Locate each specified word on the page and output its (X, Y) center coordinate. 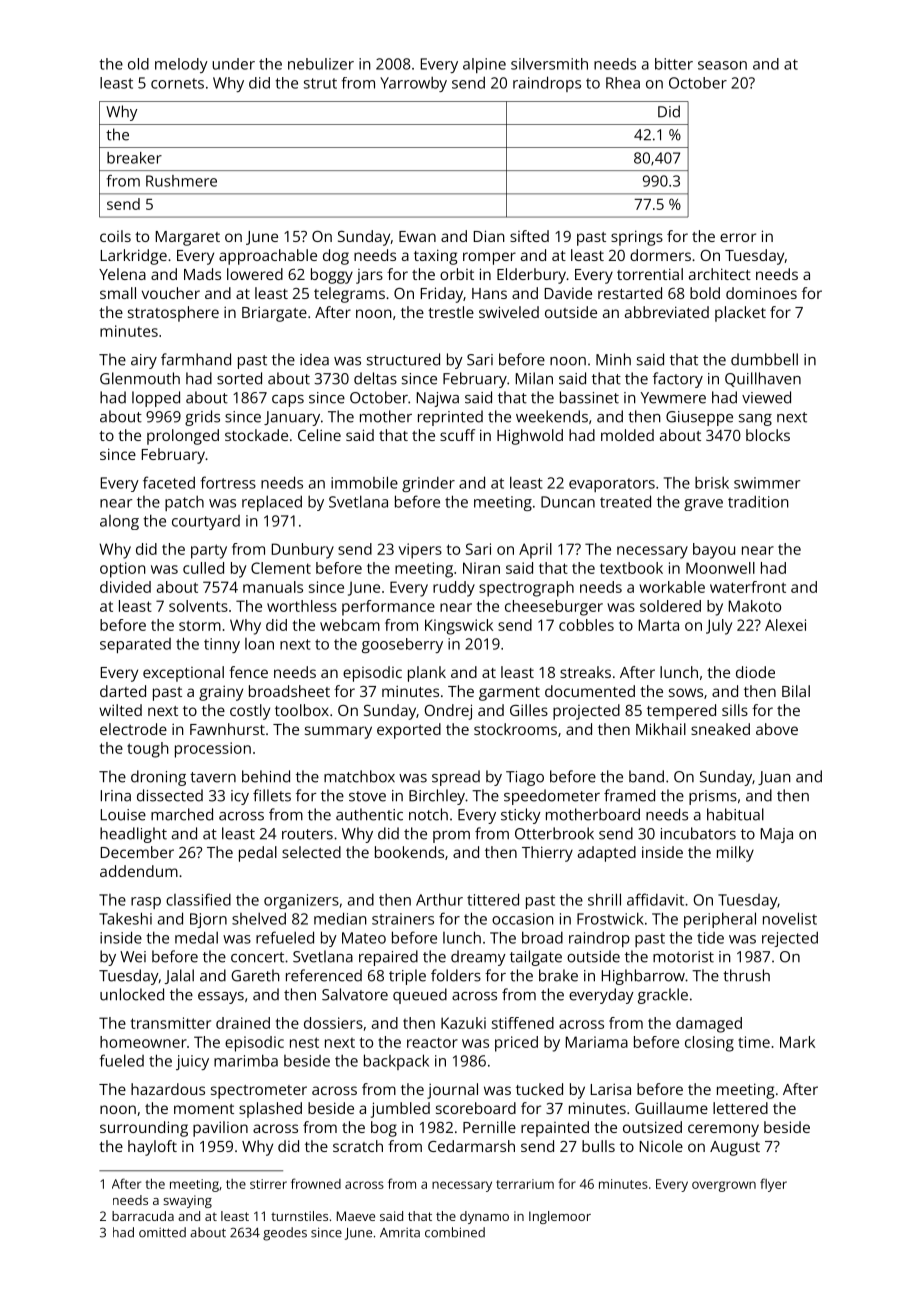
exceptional (183, 674)
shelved (259, 918)
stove (367, 796)
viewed (766, 397)
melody (181, 65)
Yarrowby (413, 84)
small (118, 293)
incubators (698, 833)
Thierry (547, 854)
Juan (774, 778)
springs (637, 238)
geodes (285, 1234)
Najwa (438, 399)
